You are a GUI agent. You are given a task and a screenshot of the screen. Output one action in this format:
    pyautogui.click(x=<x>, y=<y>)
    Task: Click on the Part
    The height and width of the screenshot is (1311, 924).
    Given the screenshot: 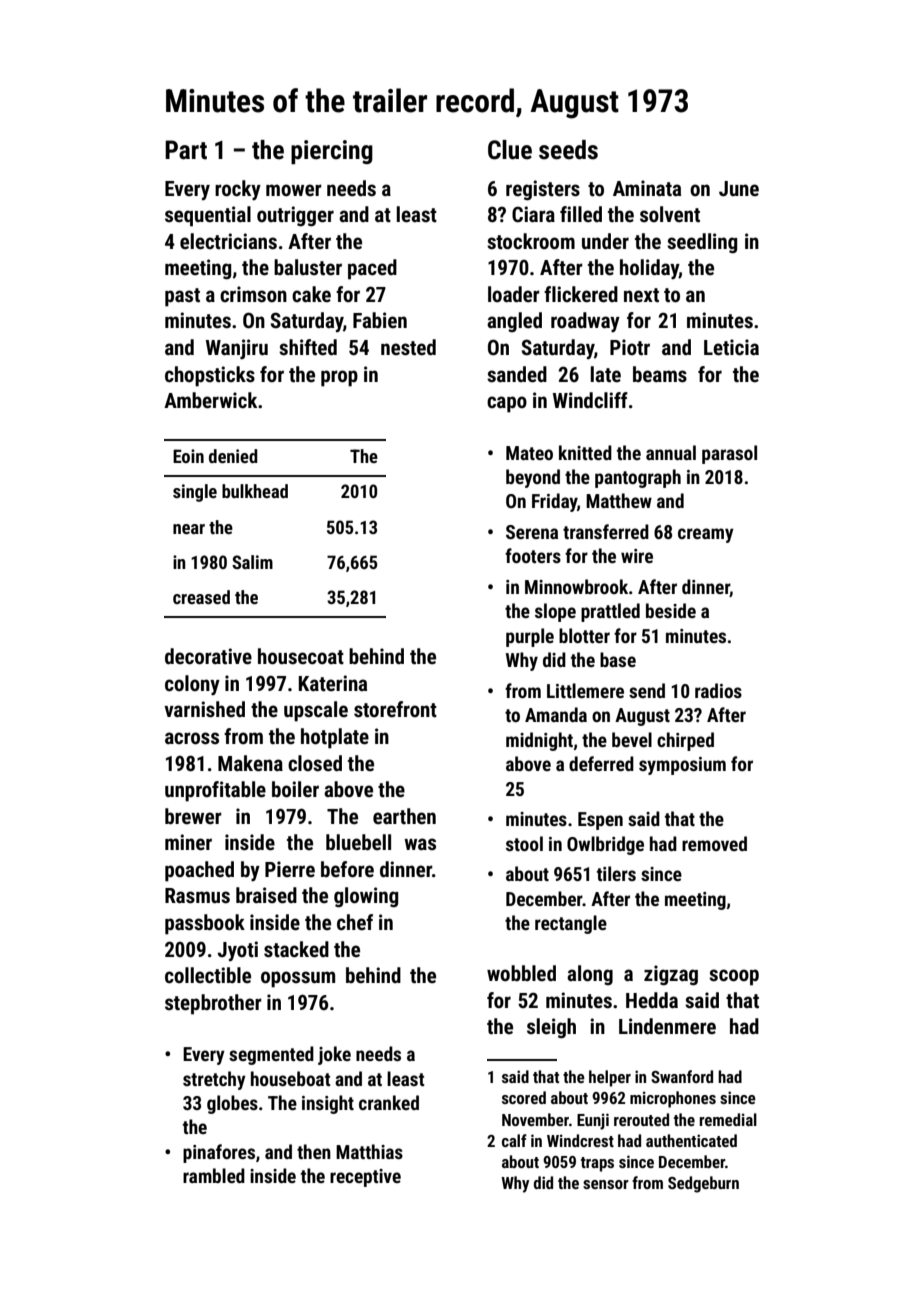 What is the action you would take?
    pyautogui.click(x=186, y=150)
